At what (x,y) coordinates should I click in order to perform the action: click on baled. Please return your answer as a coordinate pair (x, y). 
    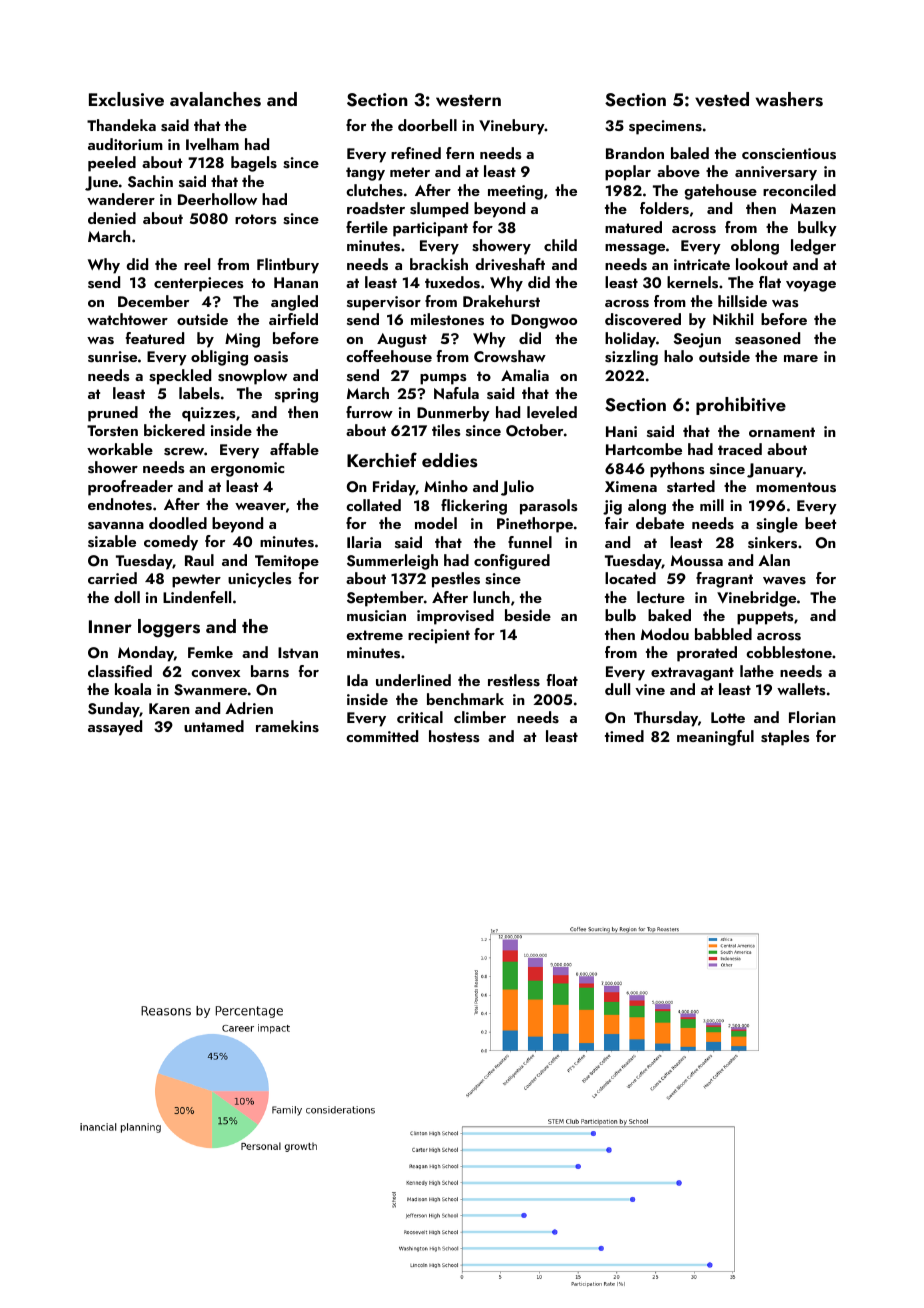
    Looking at the image, I should click on (690, 153).
